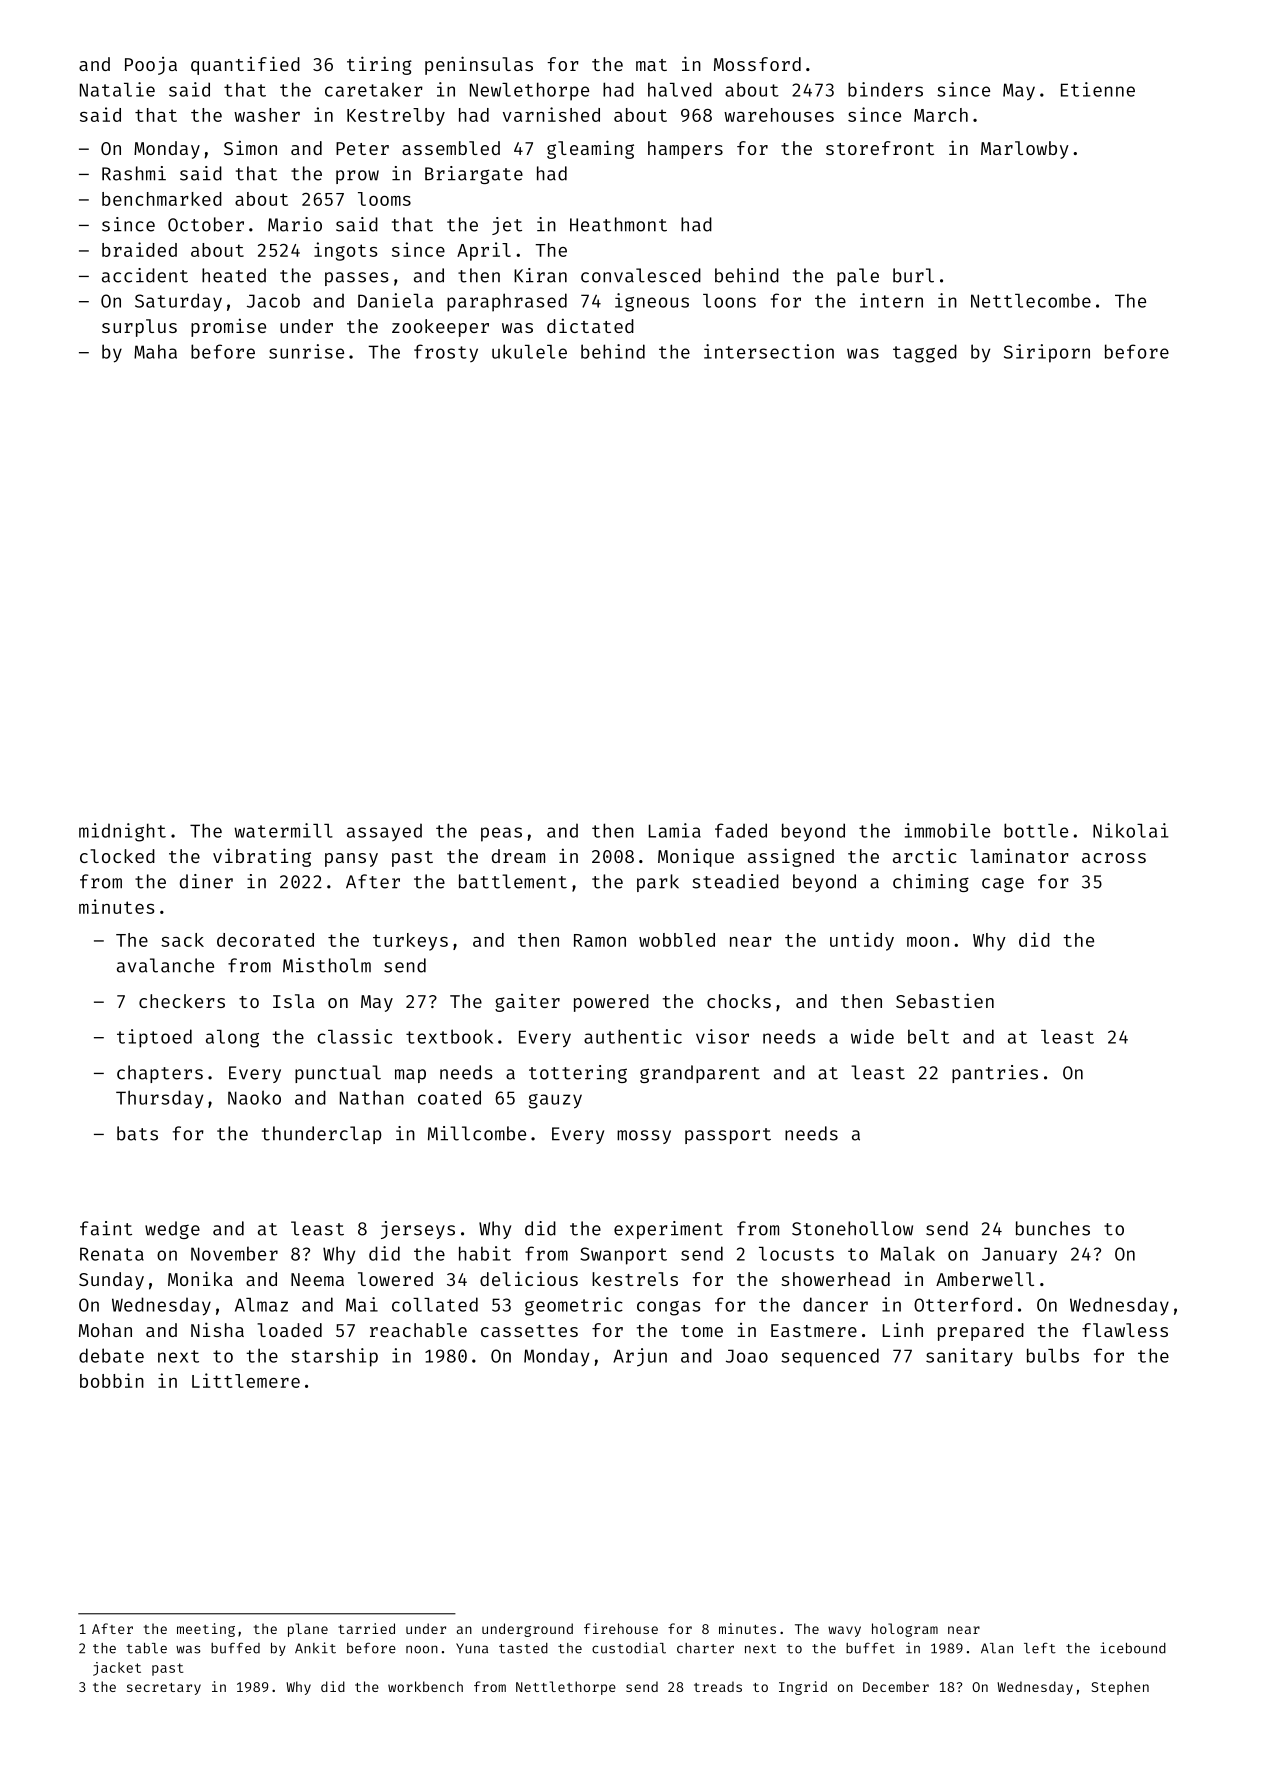  Describe the element at coordinates (122, 832) in the screenshot. I see `midnight` at that location.
